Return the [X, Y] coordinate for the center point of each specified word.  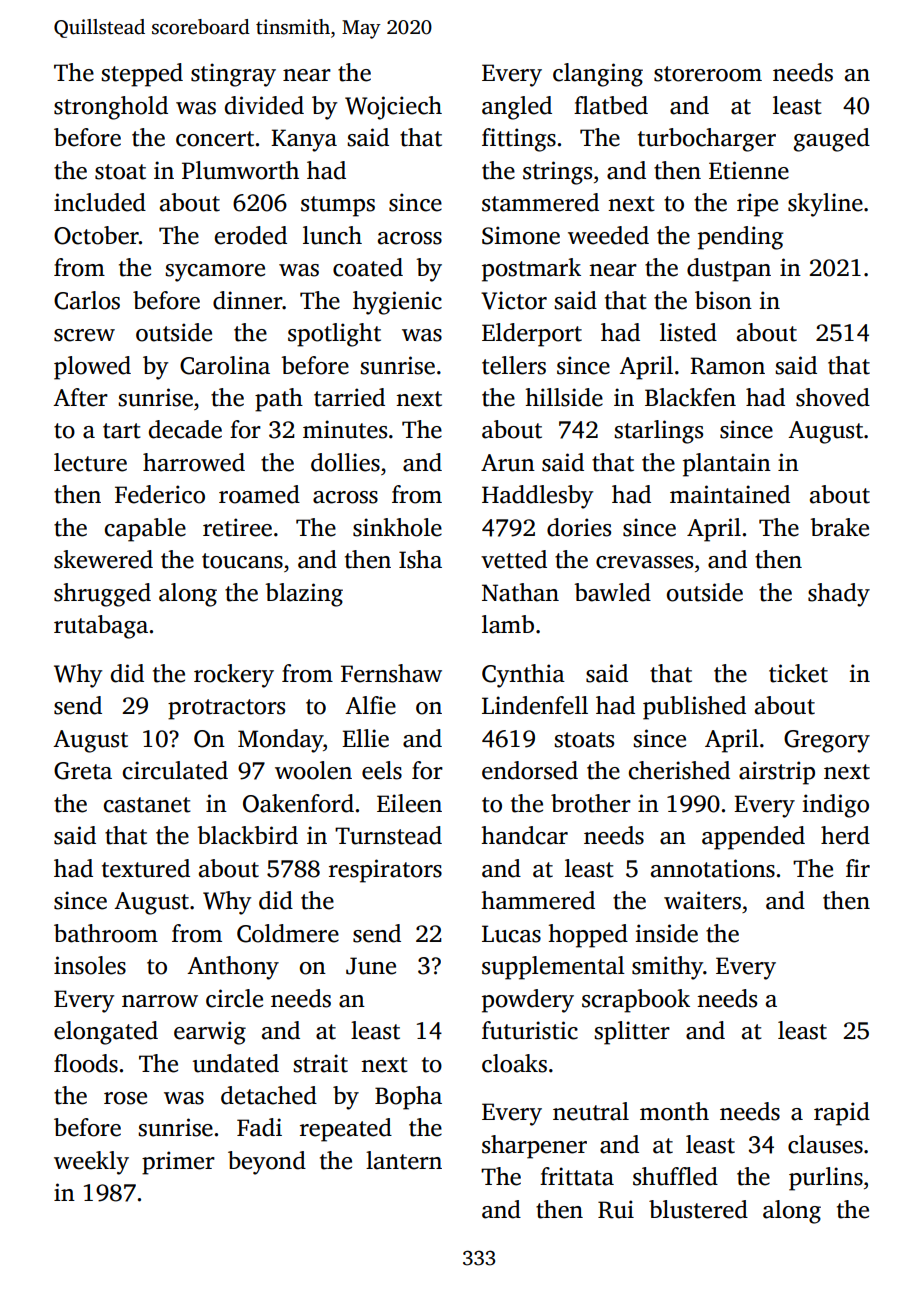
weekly [91, 1163]
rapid [842, 1114]
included [100, 202]
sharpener [534, 1147]
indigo [835, 806]
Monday [280, 741]
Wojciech [393, 108]
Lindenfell [535, 705]
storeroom [708, 74]
